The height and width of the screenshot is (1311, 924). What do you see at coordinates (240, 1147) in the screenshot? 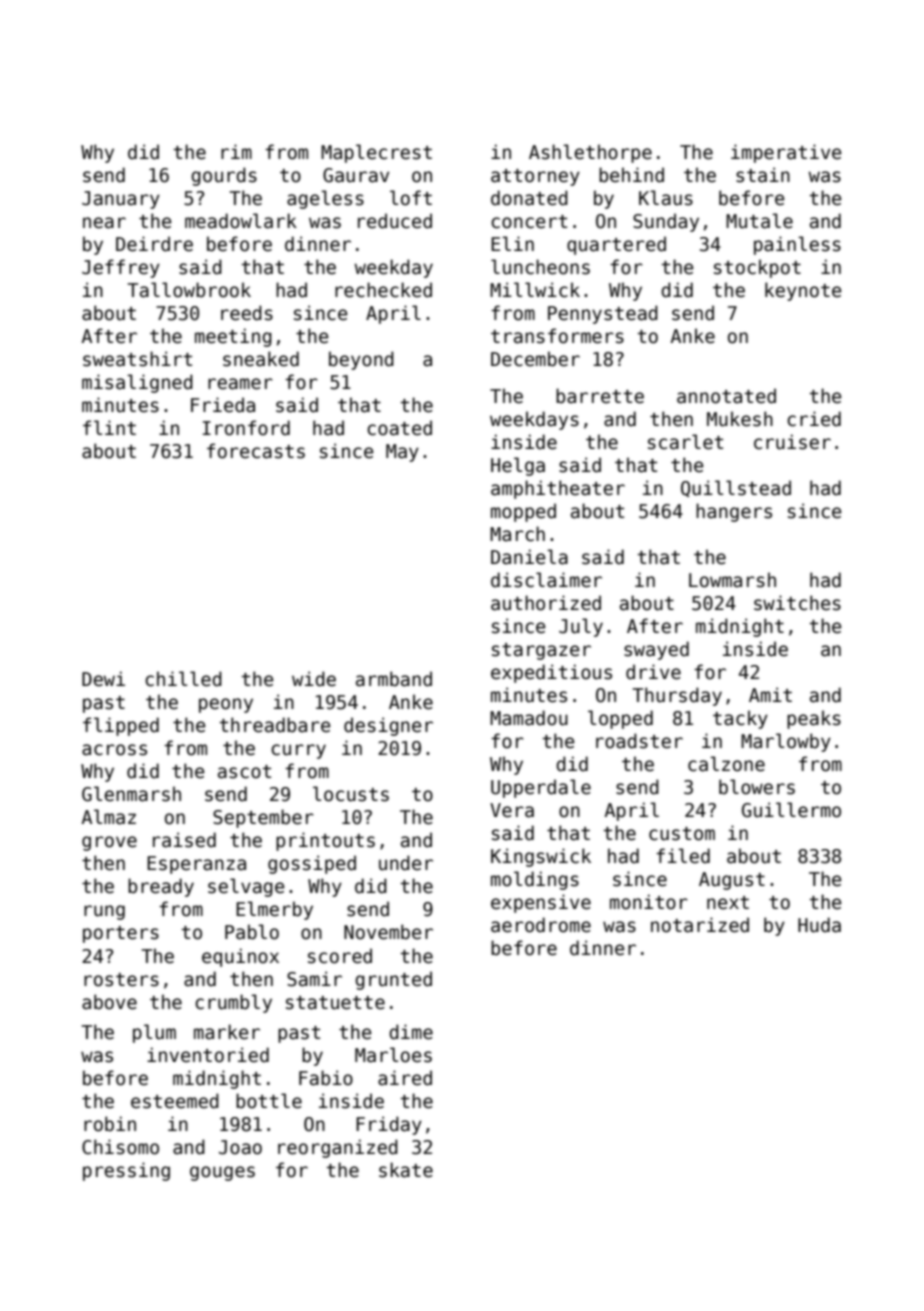
I see `Joao` at bounding box center [240, 1147].
